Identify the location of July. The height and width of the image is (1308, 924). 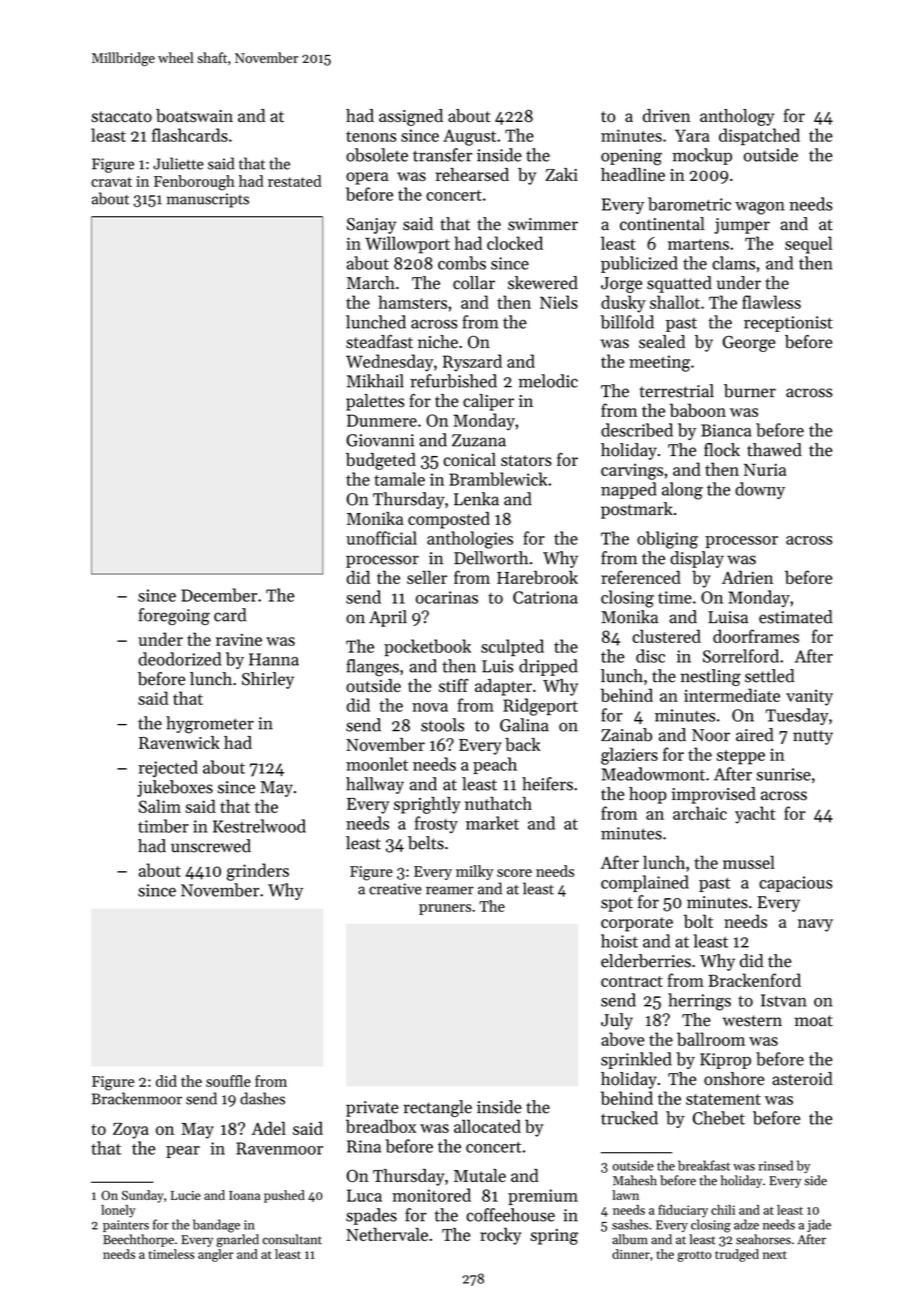
(617, 1021).
